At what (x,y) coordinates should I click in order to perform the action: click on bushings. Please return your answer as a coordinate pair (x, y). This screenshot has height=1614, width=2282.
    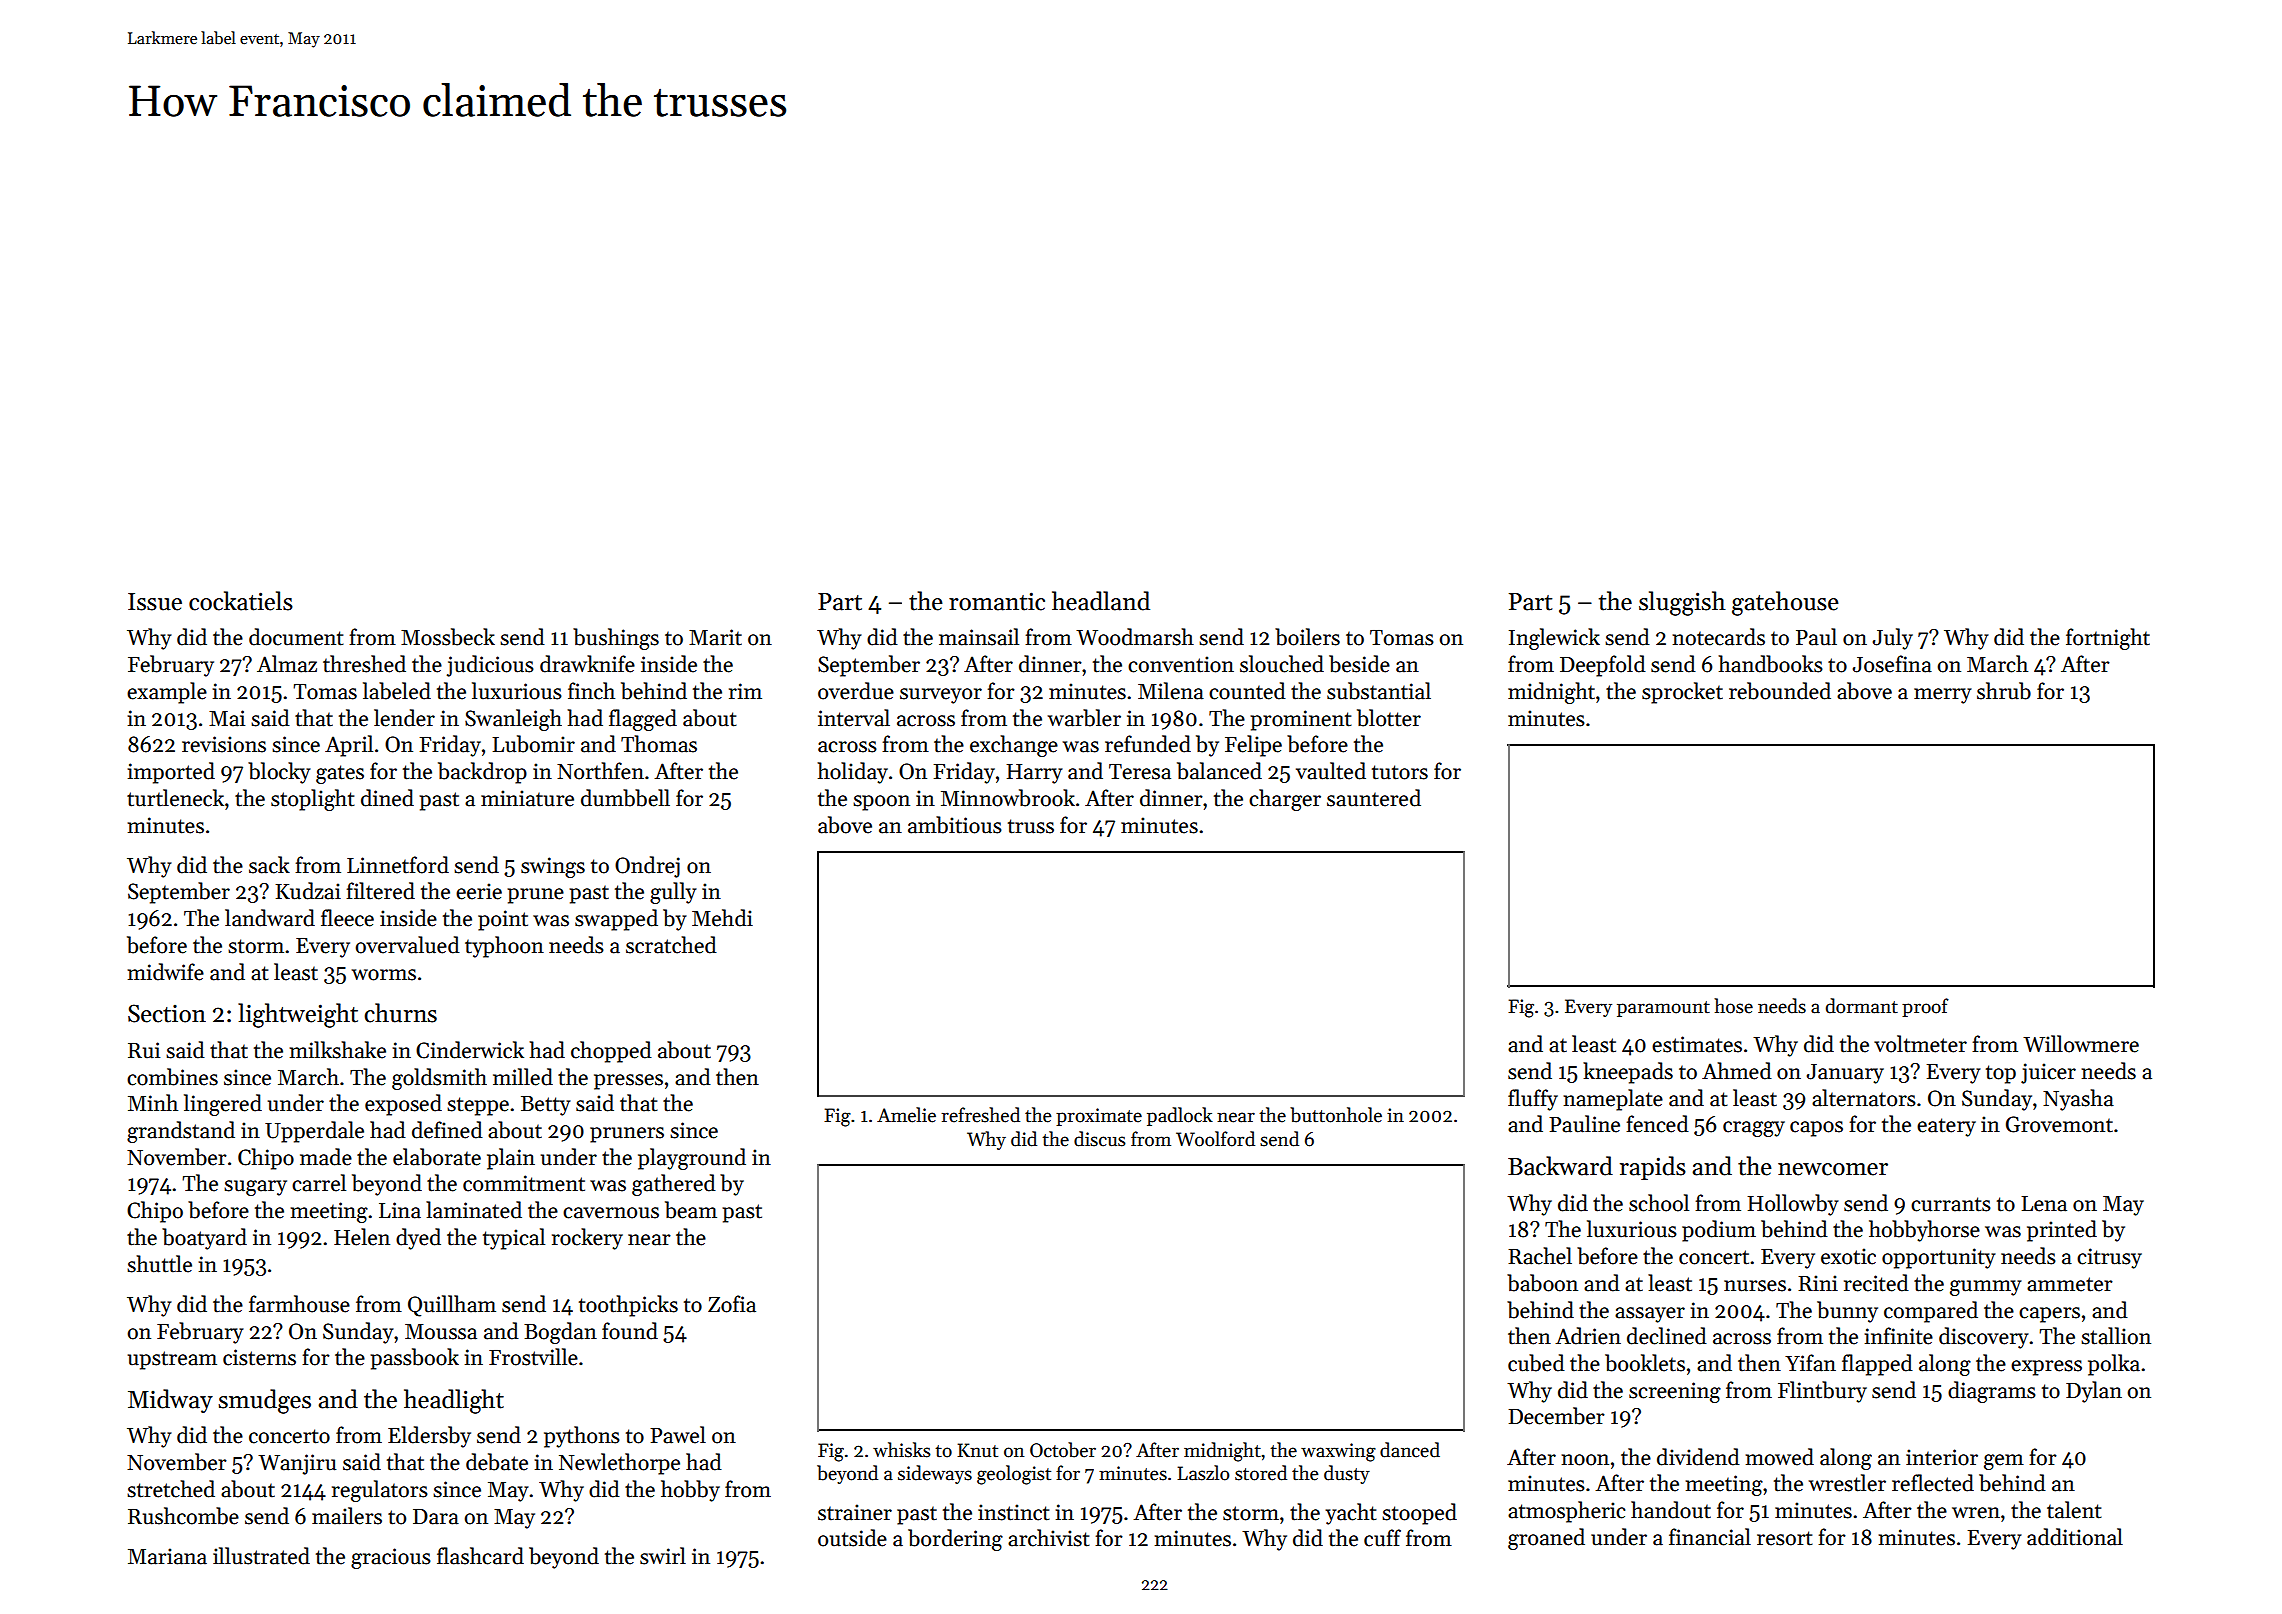
    Looking at the image, I should click on (616, 639).
